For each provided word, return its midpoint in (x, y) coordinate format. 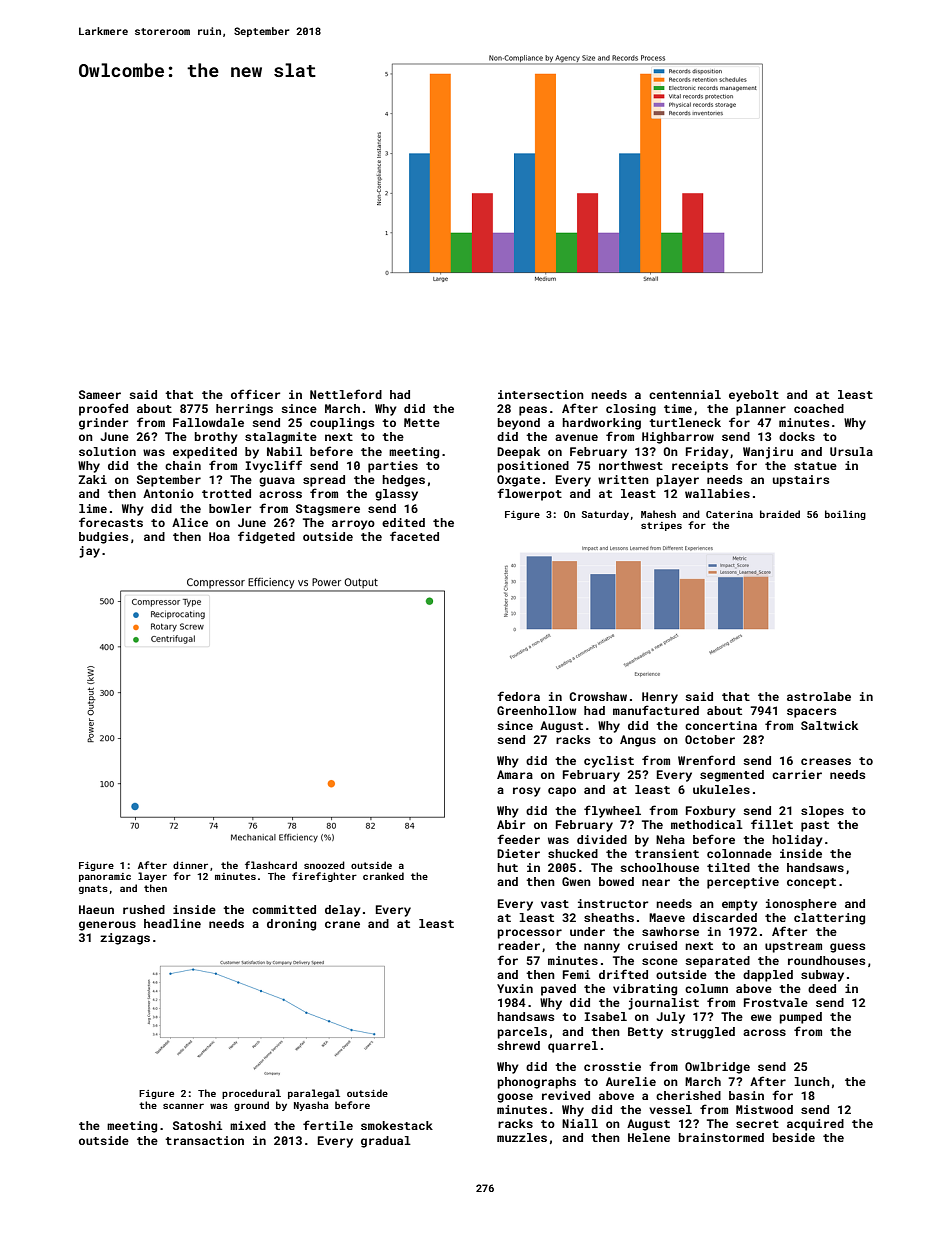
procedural (251, 1094)
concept (811, 883)
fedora (518, 696)
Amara (515, 774)
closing (631, 410)
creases (826, 761)
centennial (685, 394)
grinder (103, 424)
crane (342, 924)
